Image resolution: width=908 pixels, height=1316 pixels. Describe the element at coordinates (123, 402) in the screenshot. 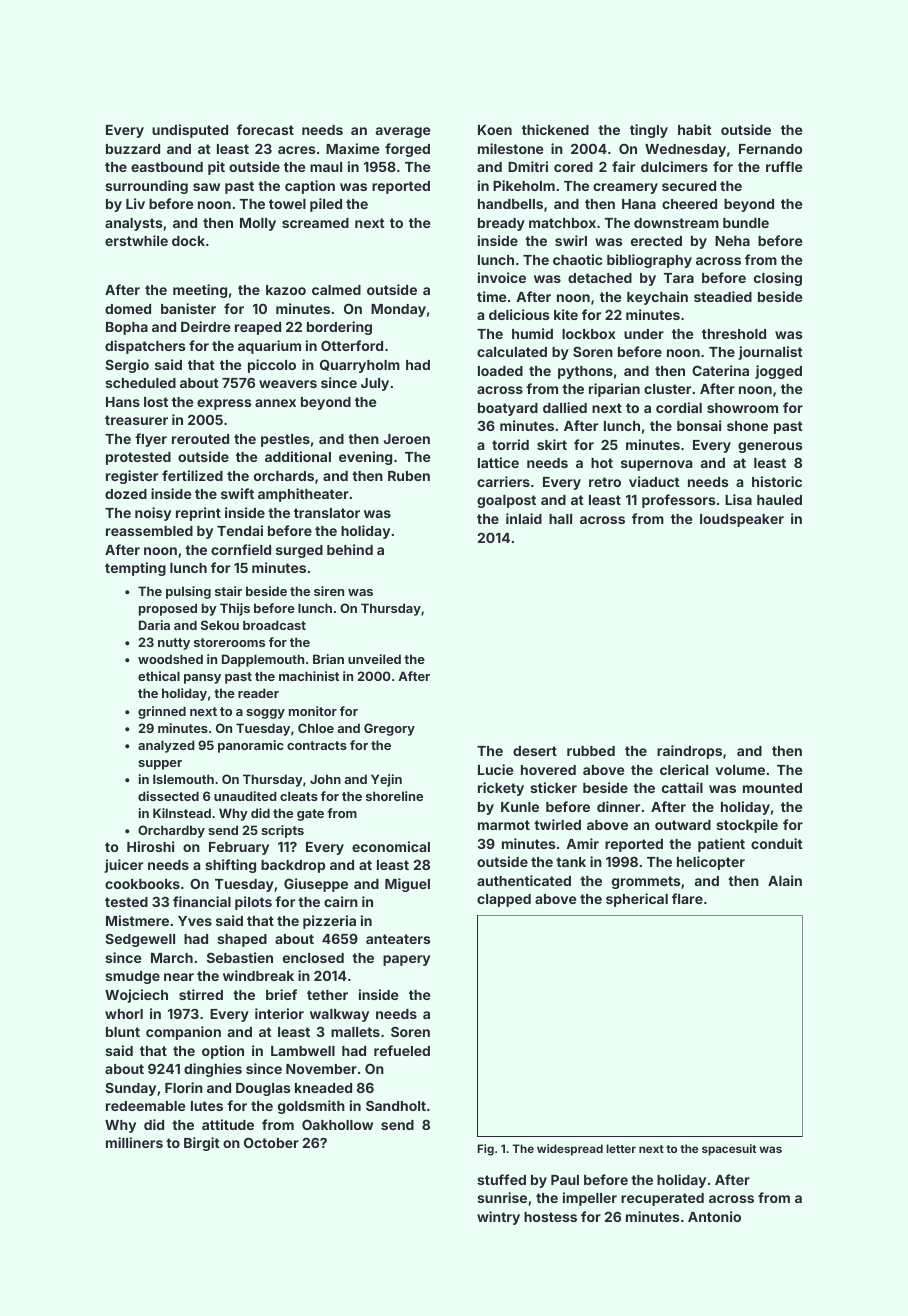

I see `Hans` at that location.
